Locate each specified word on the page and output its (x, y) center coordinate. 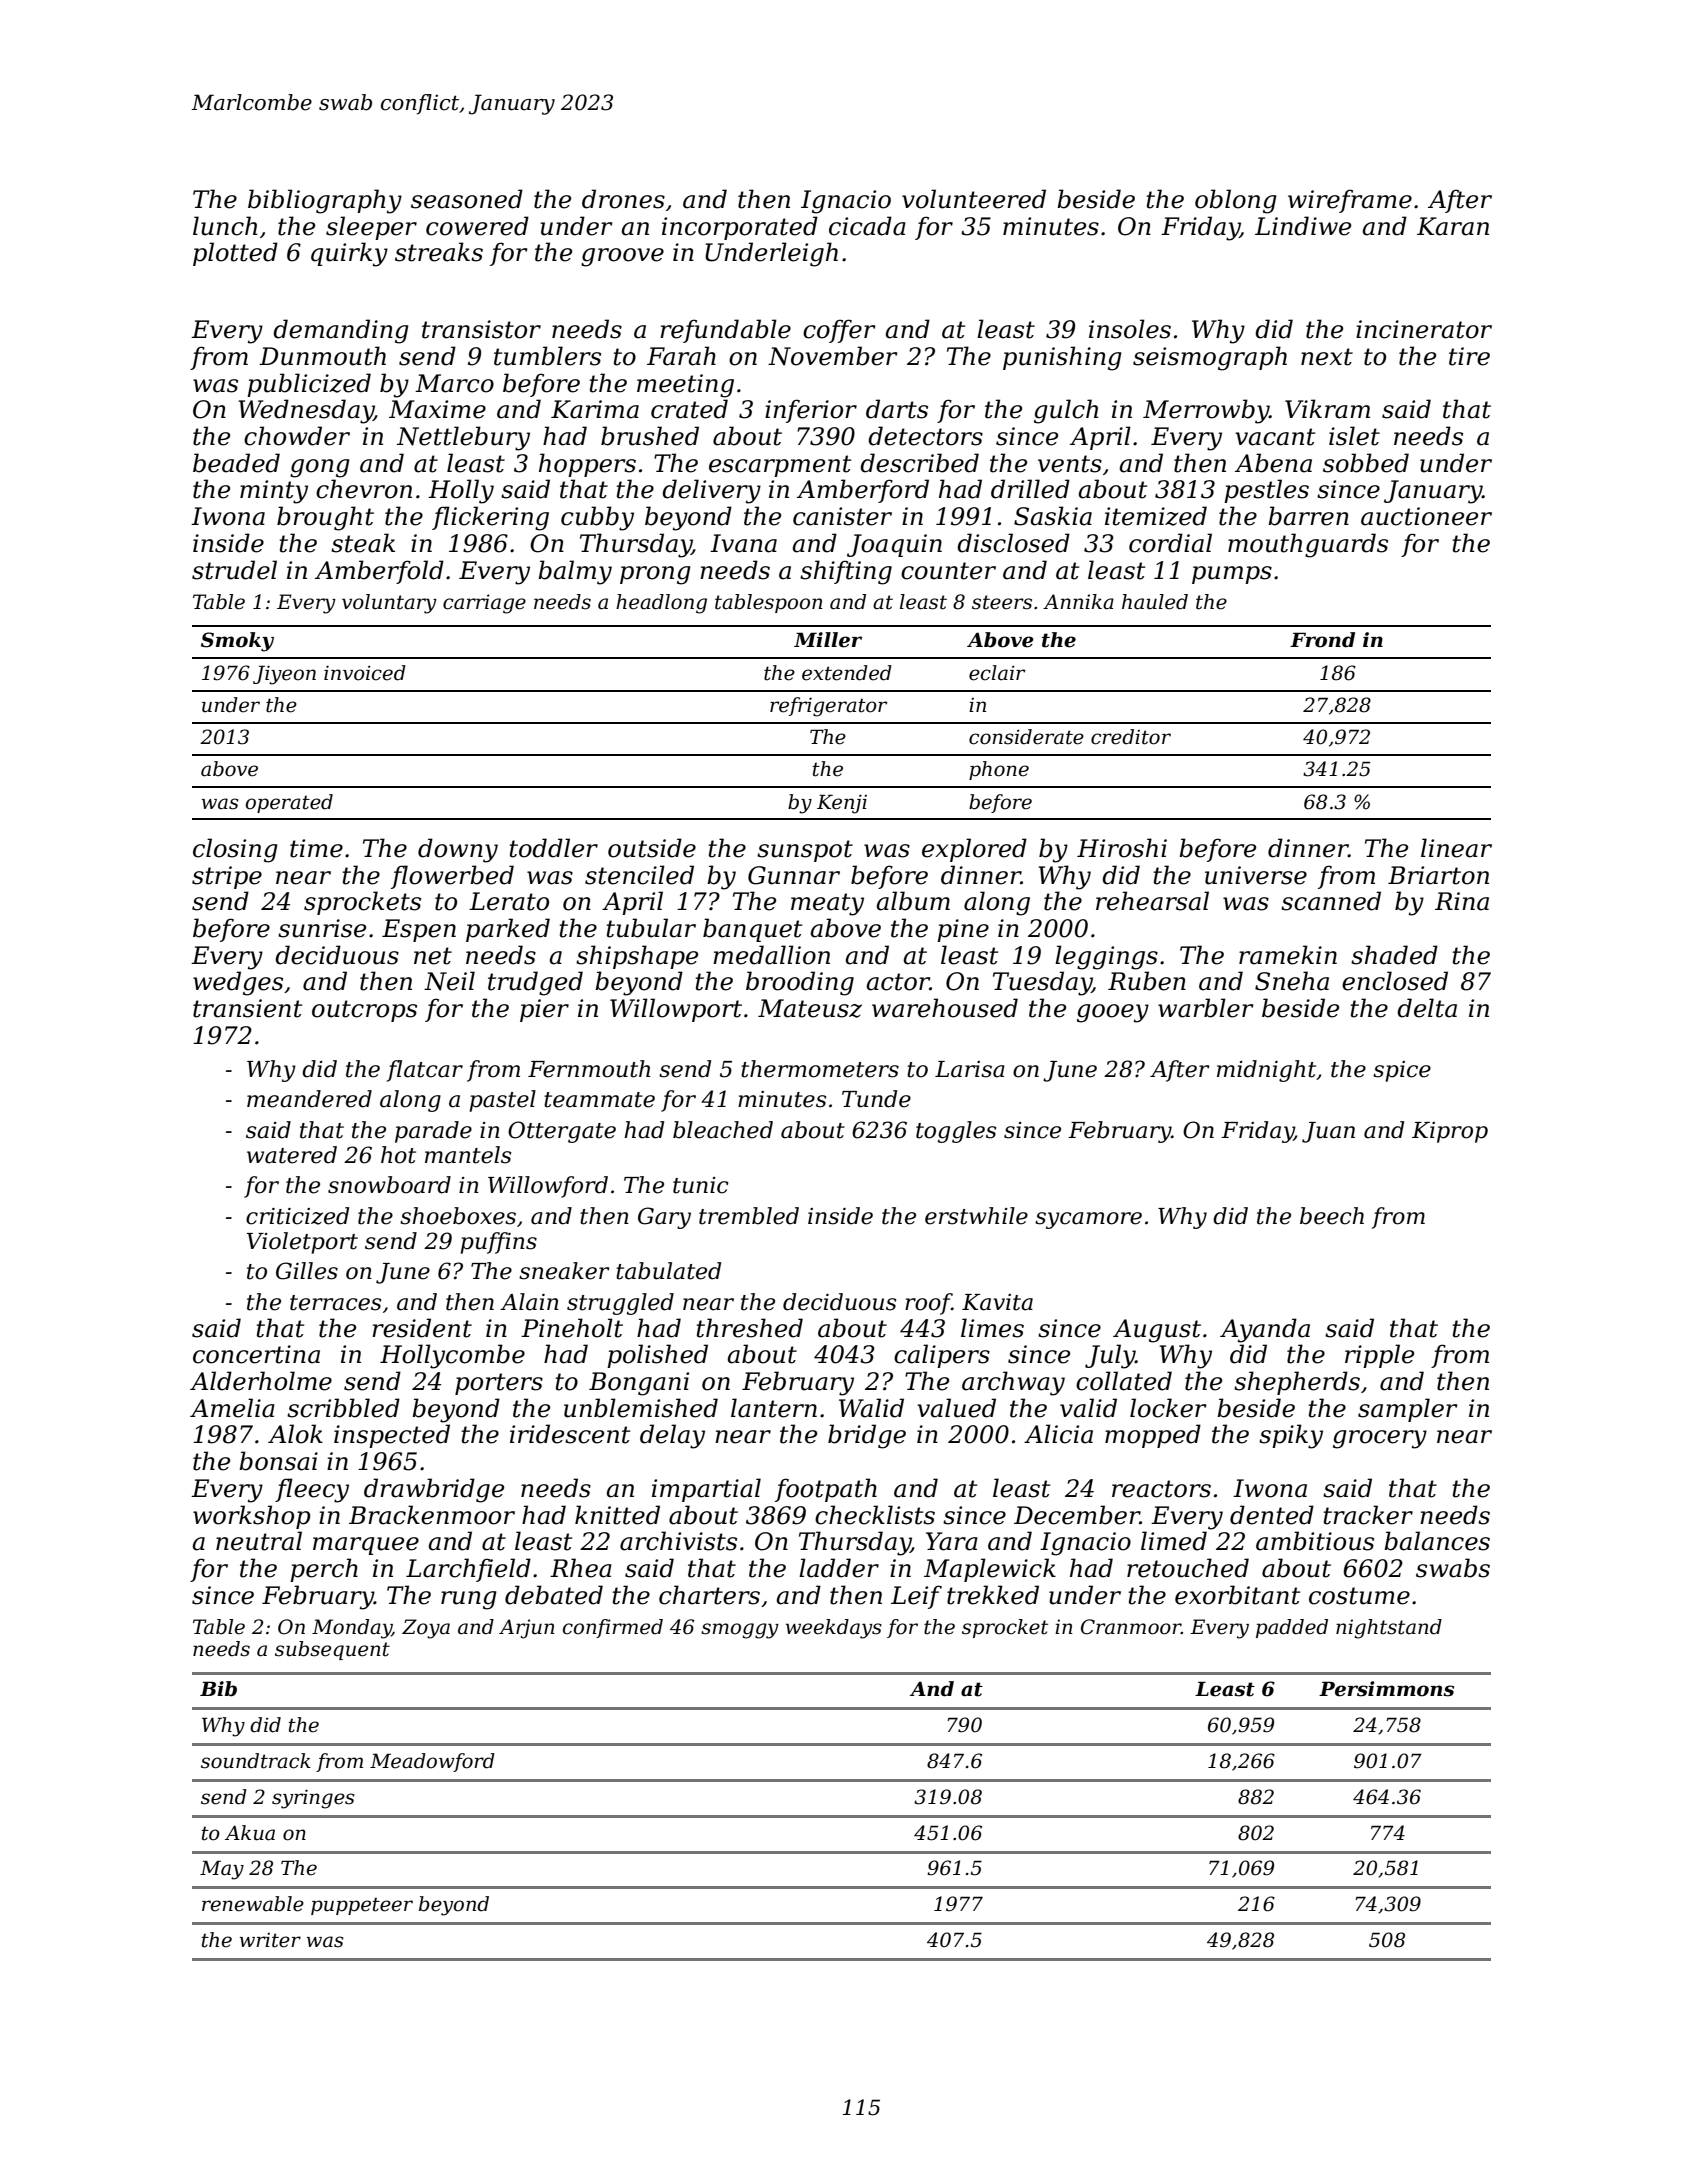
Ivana (743, 543)
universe (1256, 875)
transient (247, 1008)
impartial (706, 1490)
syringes (313, 1799)
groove (622, 257)
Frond (1322, 640)
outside (652, 848)
